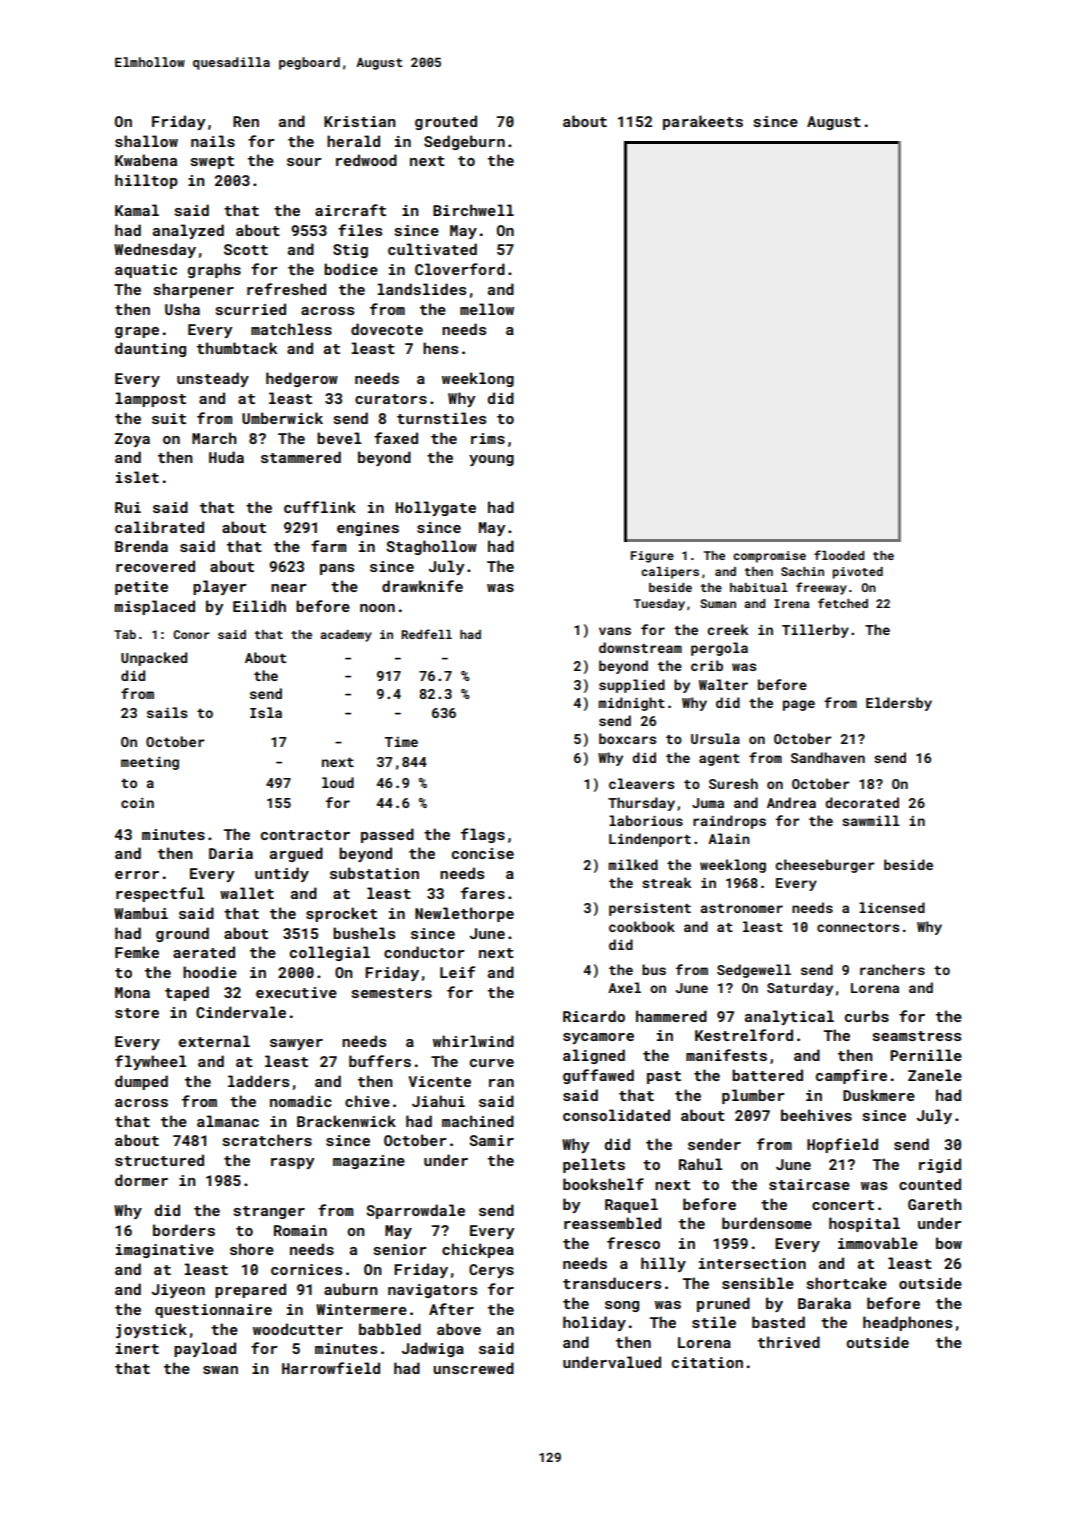  Describe the element at coordinates (892, 907) in the page. I see `licensed` at that location.
